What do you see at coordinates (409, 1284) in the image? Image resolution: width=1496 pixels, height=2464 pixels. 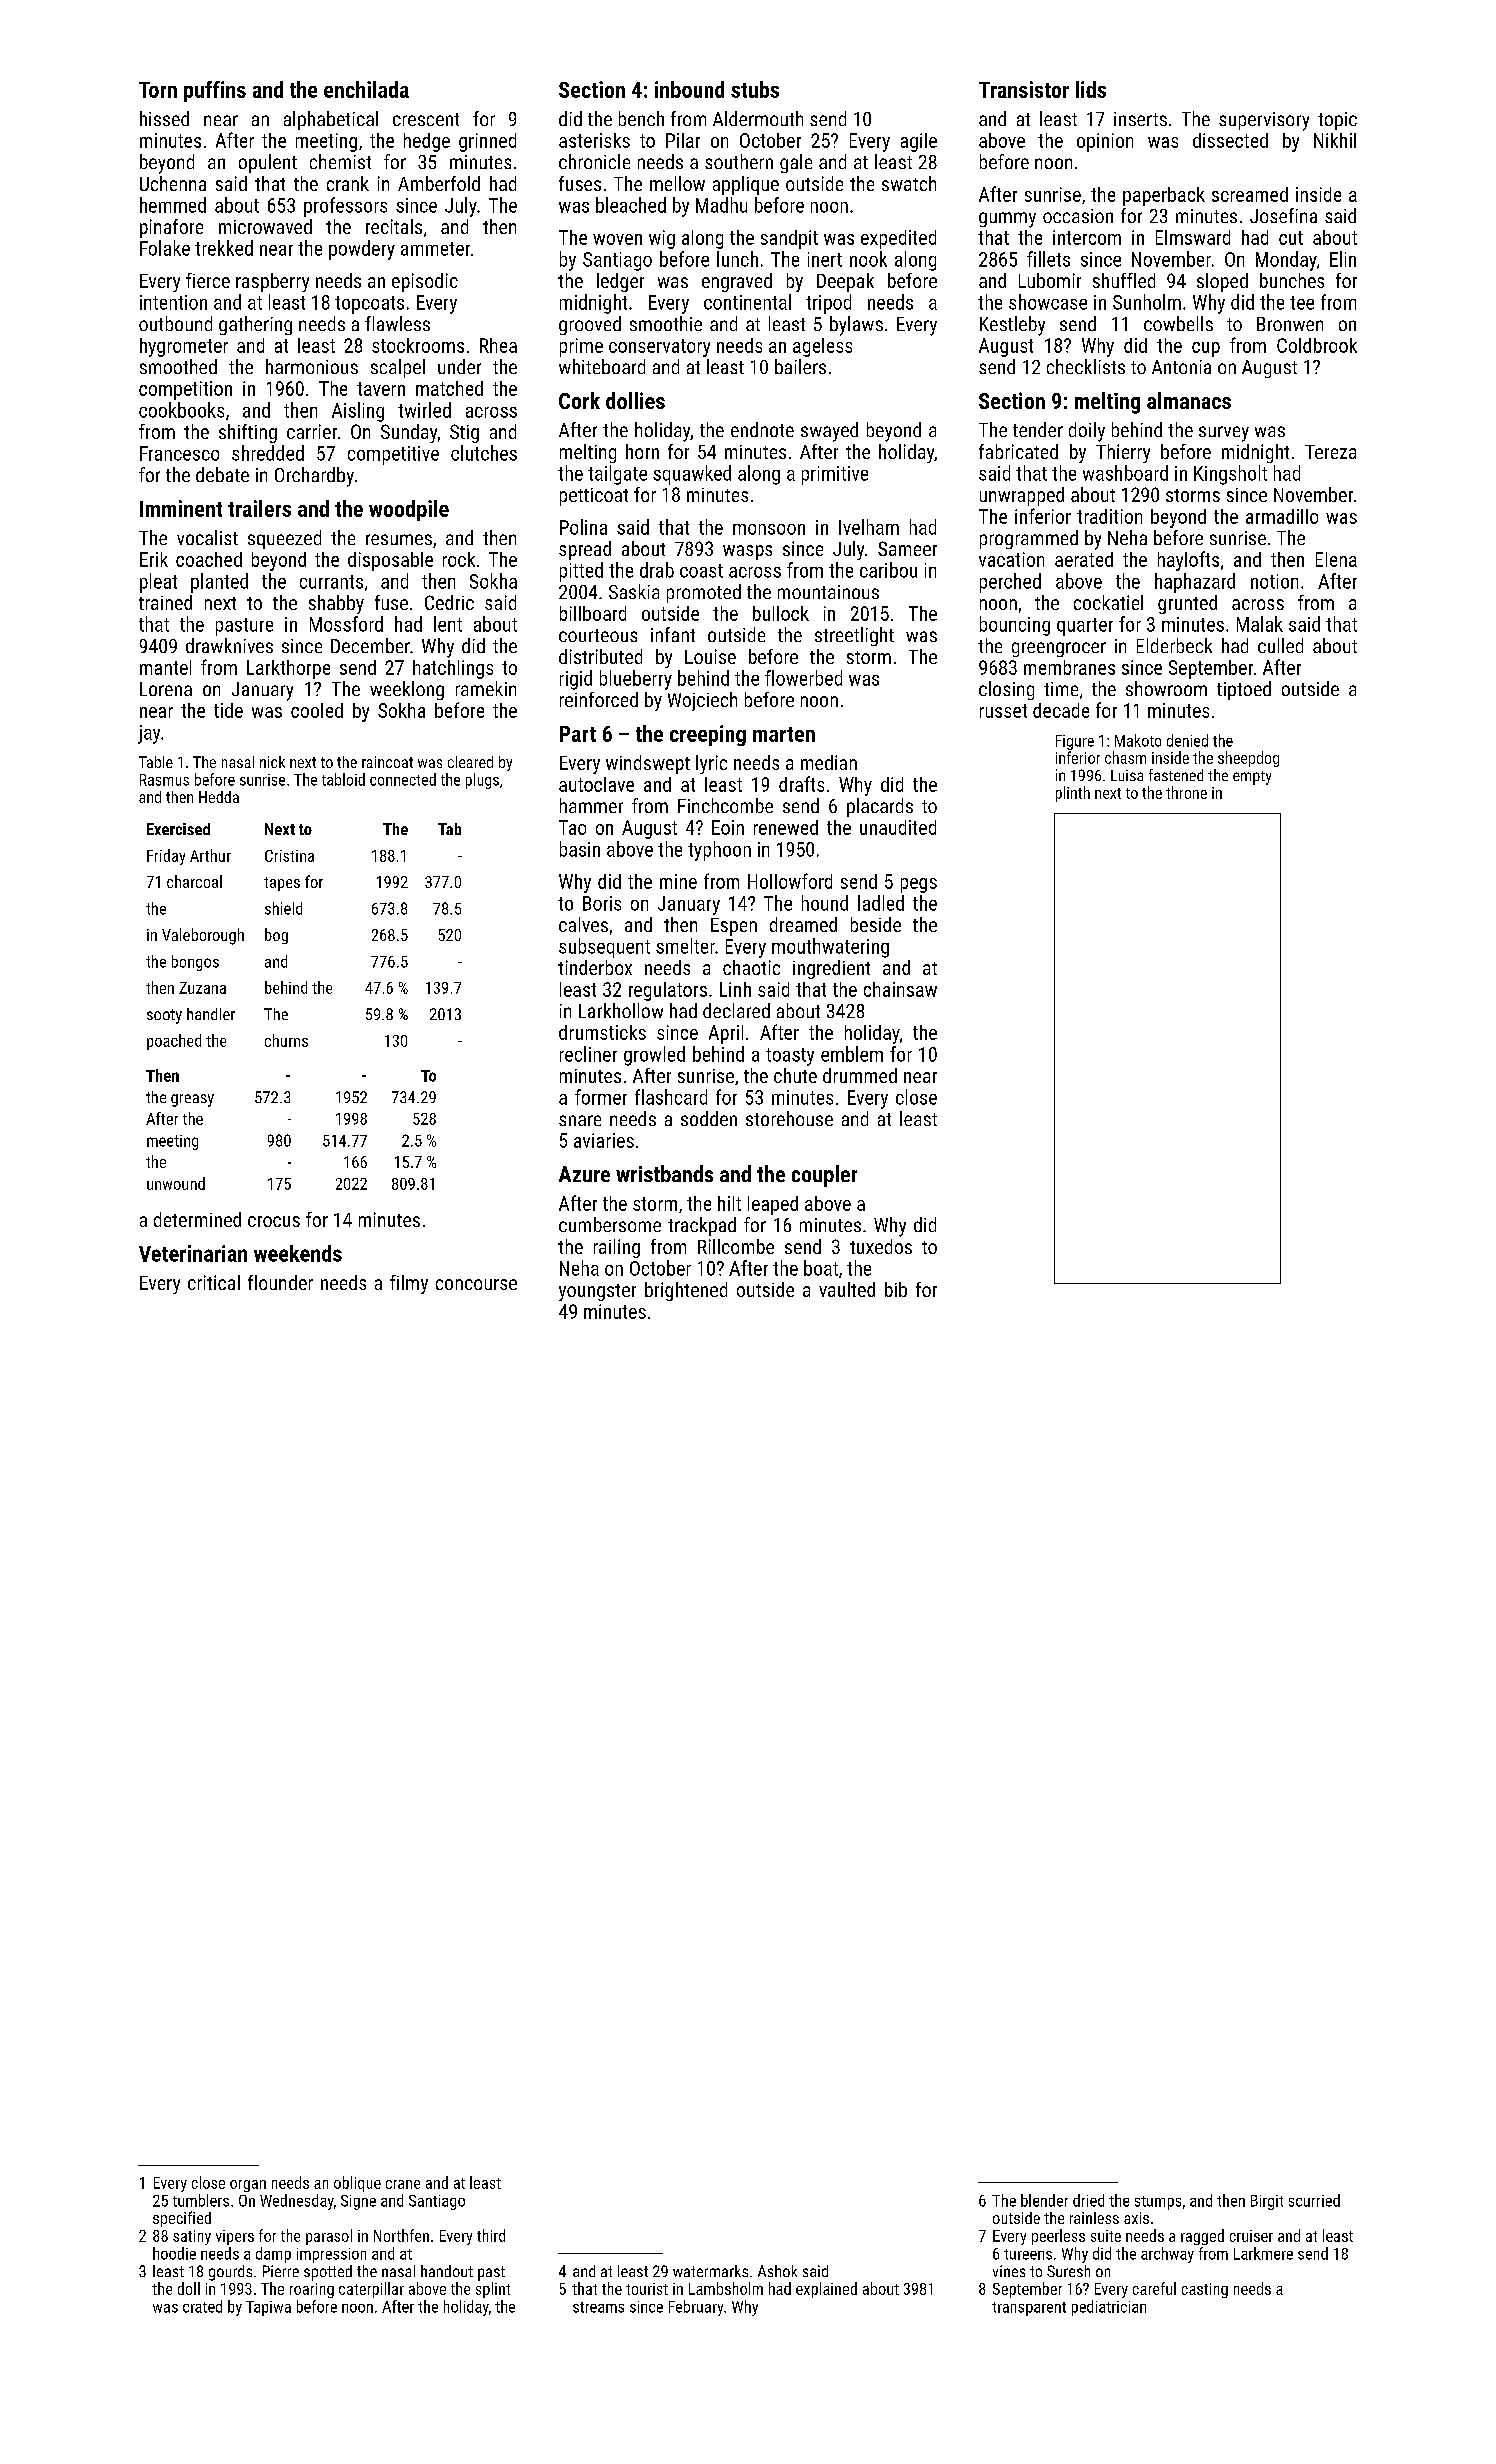 I see `filmy` at bounding box center [409, 1284].
